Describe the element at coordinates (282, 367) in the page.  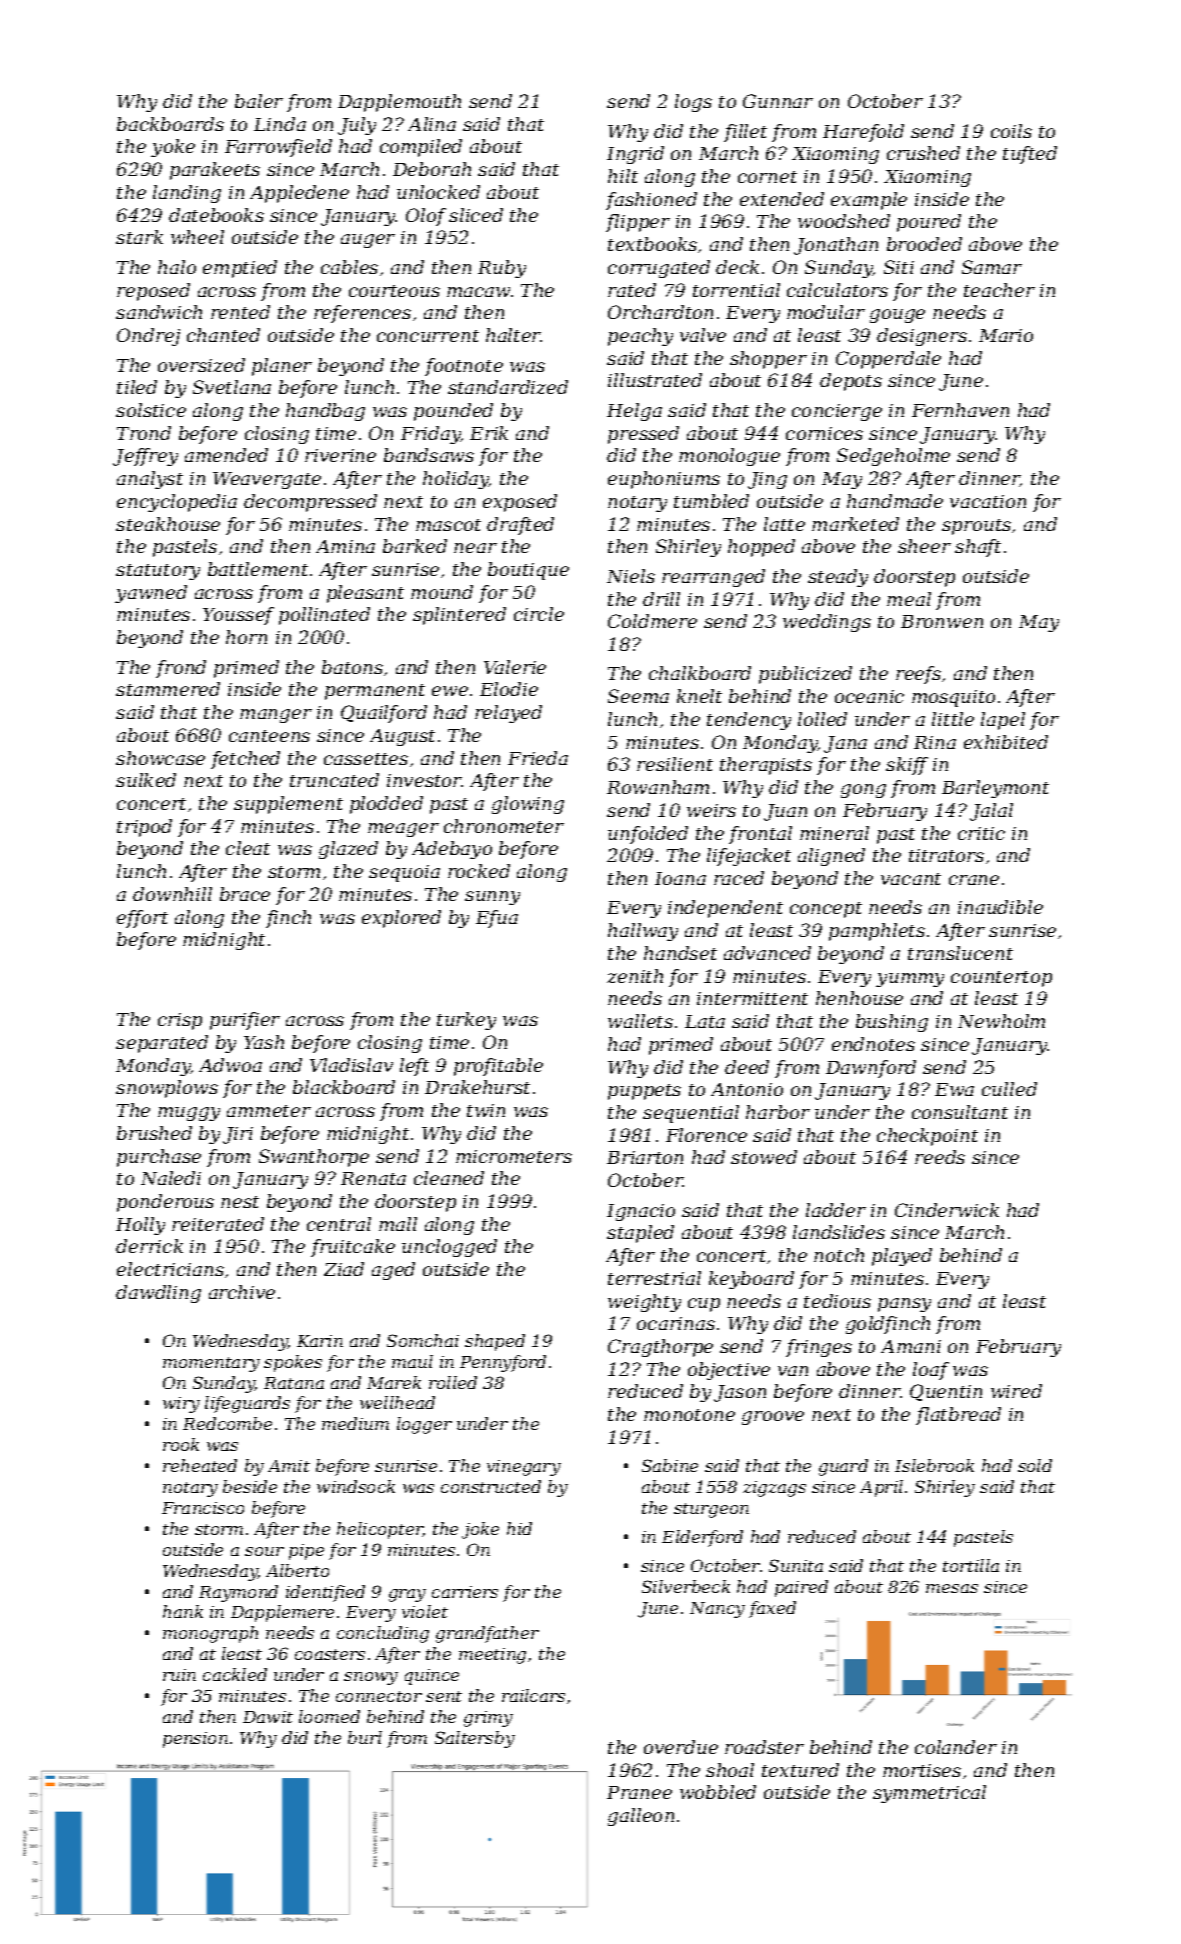
I see `planer` at that location.
